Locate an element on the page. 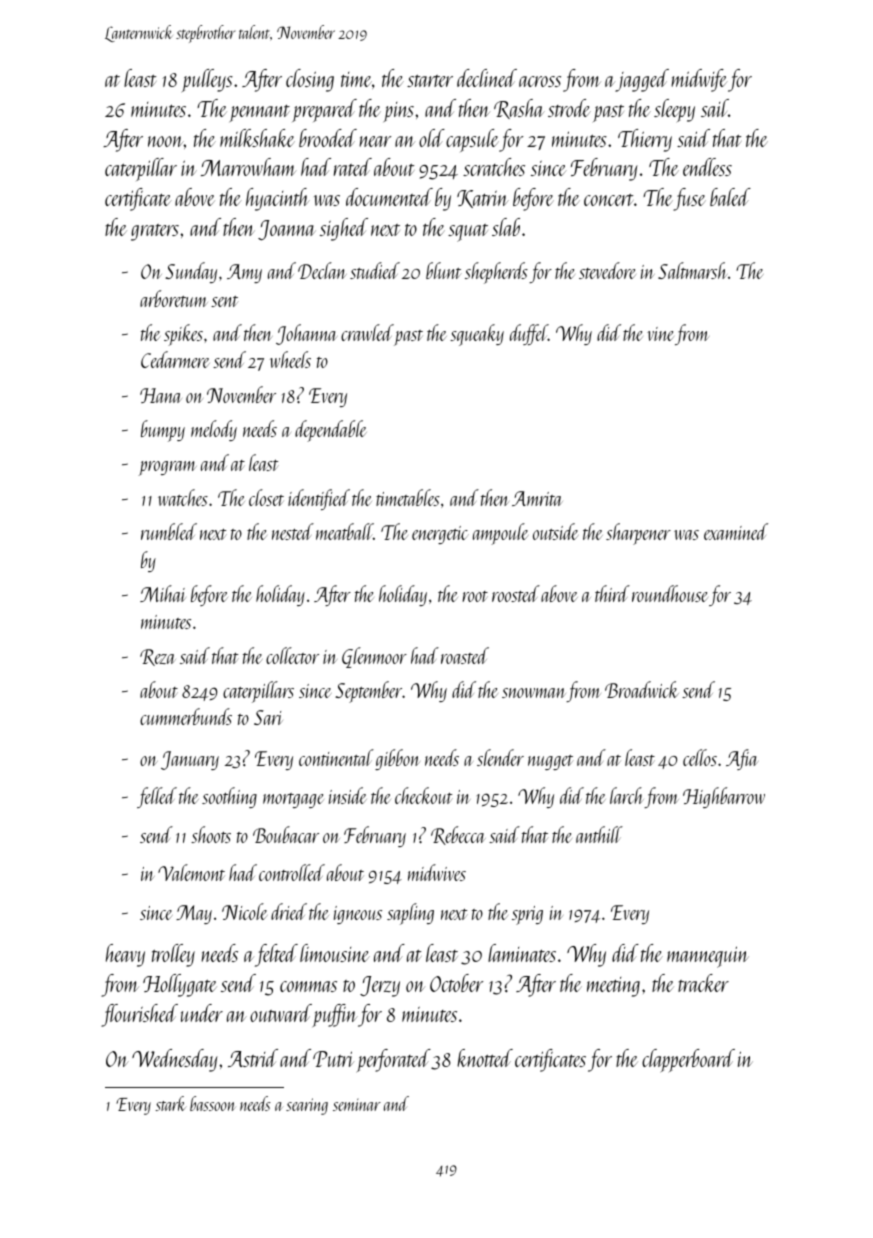  pulleys is located at coordinates (207, 81).
